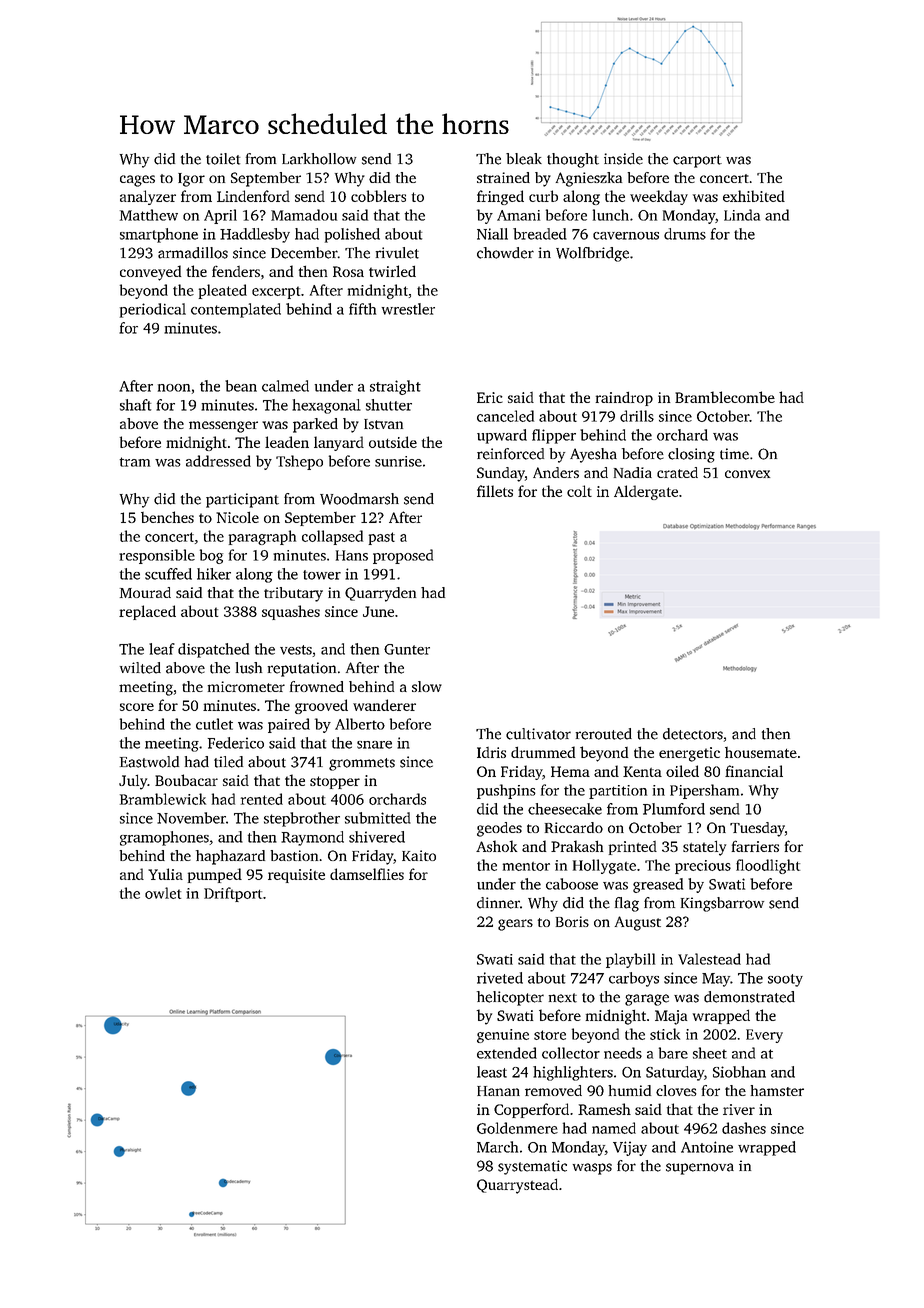 The height and width of the document is (1308, 924). Describe the element at coordinates (367, 874) in the document. I see `damselflies` at that location.
